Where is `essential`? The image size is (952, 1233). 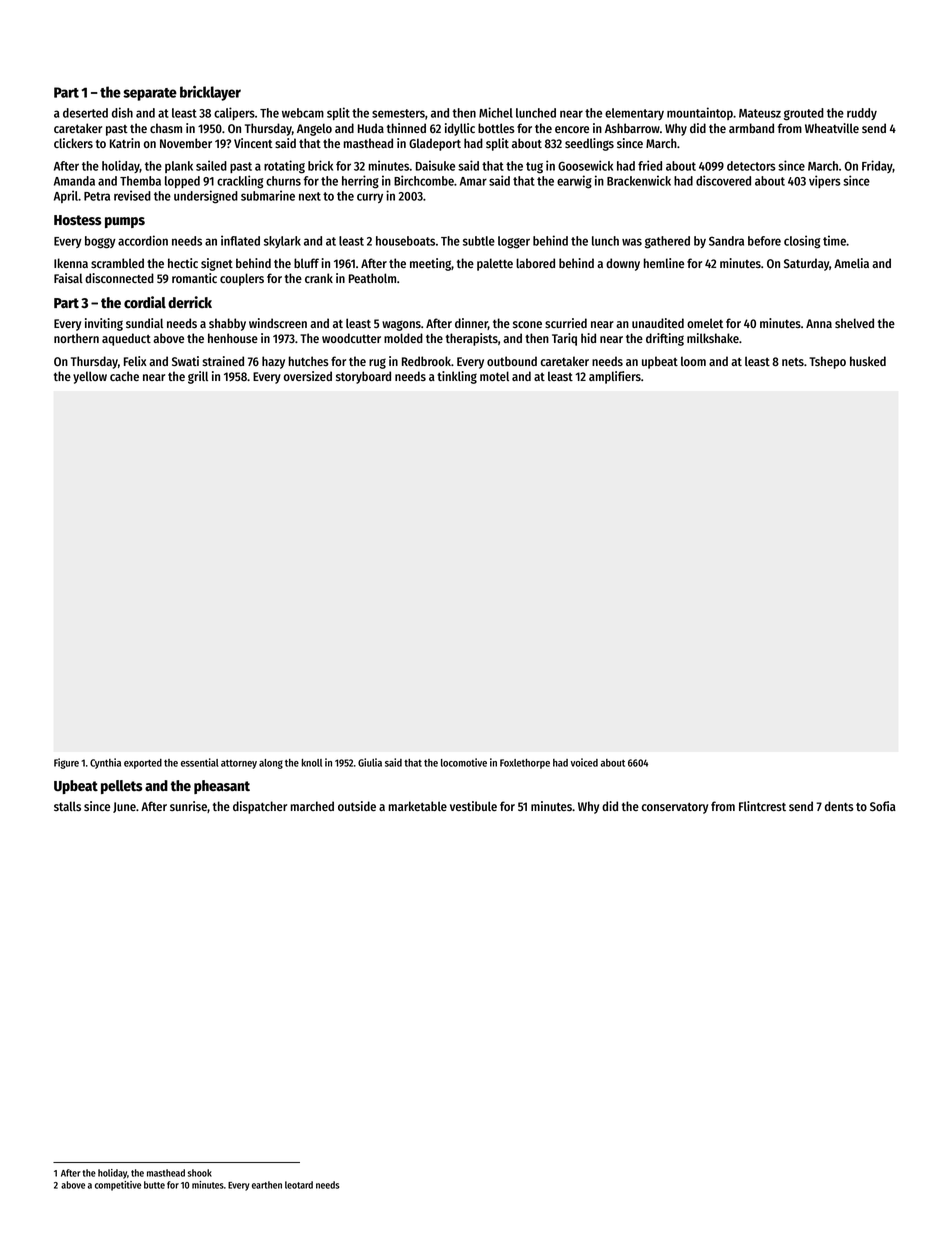
essential is located at coordinates (200, 762).
